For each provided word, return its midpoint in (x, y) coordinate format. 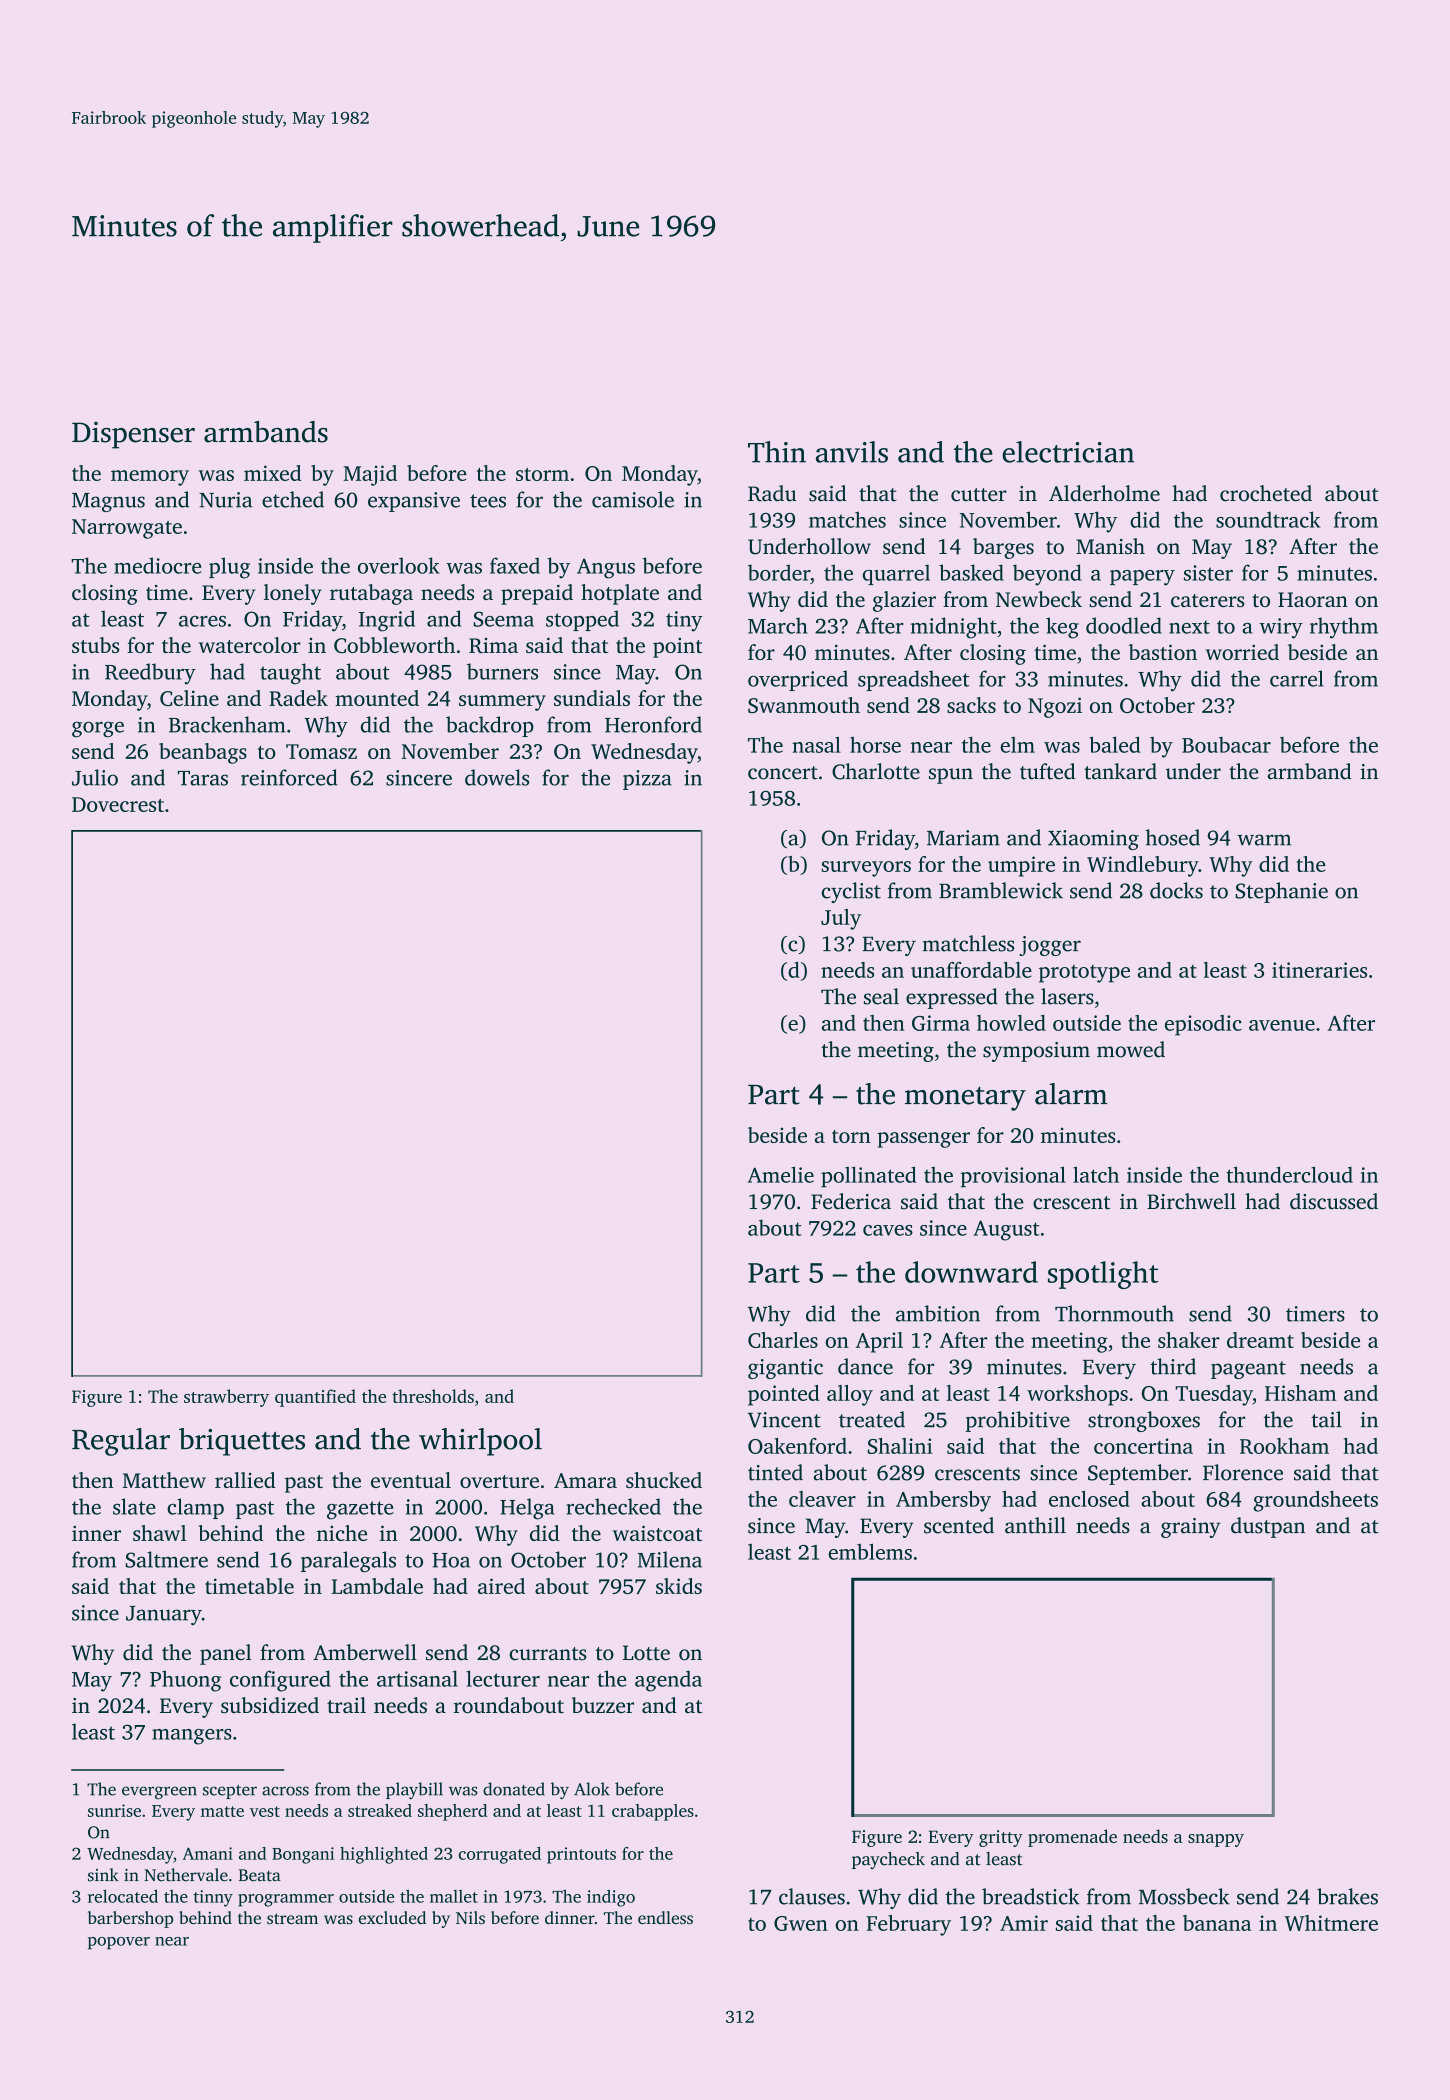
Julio (95, 777)
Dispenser (133, 435)
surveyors (866, 869)
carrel (1297, 678)
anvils (852, 452)
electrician (1068, 452)
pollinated (868, 1177)
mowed (1131, 1049)
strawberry (226, 1398)
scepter (230, 1792)
